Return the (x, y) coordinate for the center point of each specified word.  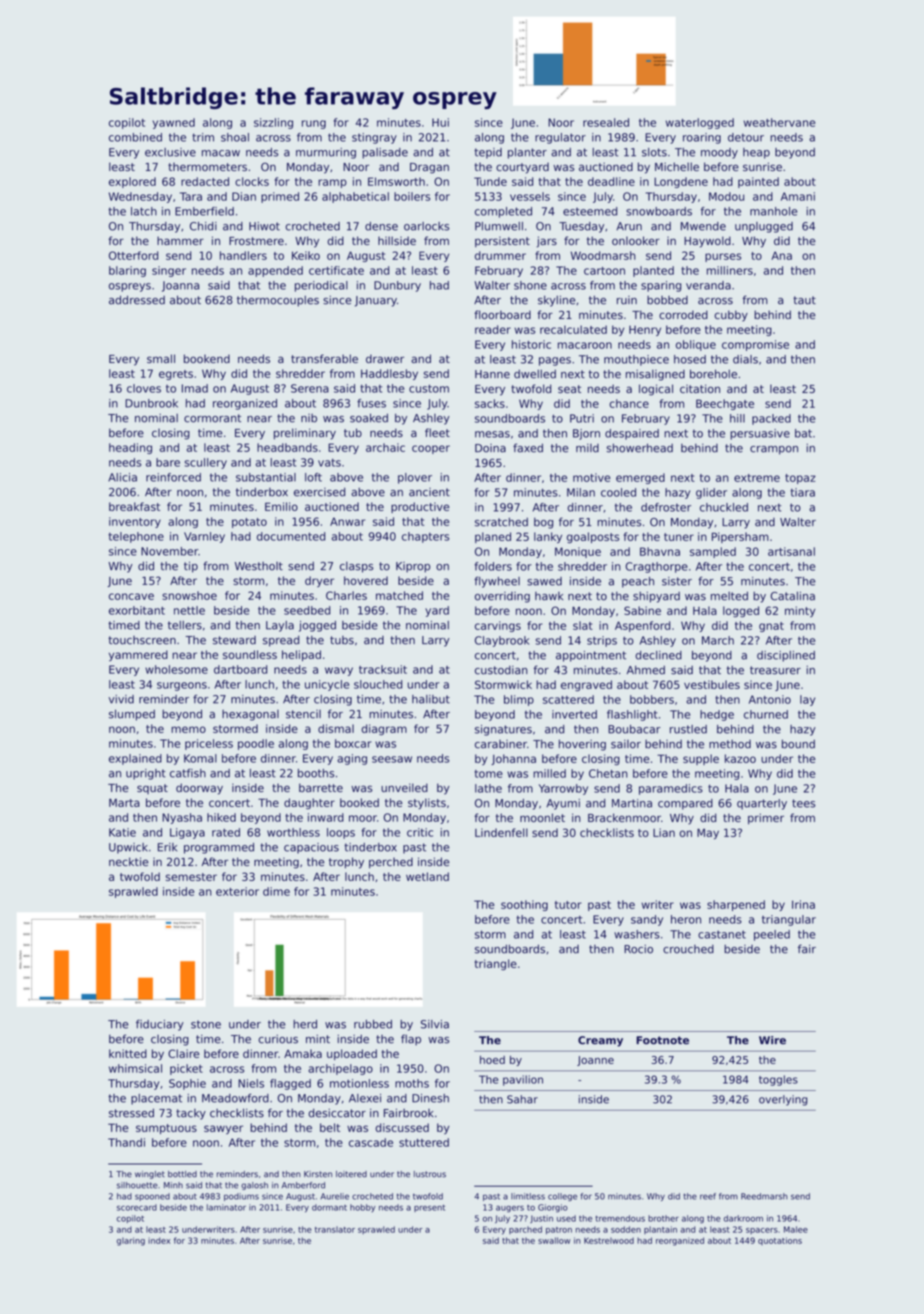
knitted (128, 1053)
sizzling (273, 123)
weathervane (779, 122)
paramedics (671, 789)
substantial (266, 477)
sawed (544, 581)
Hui (440, 122)
